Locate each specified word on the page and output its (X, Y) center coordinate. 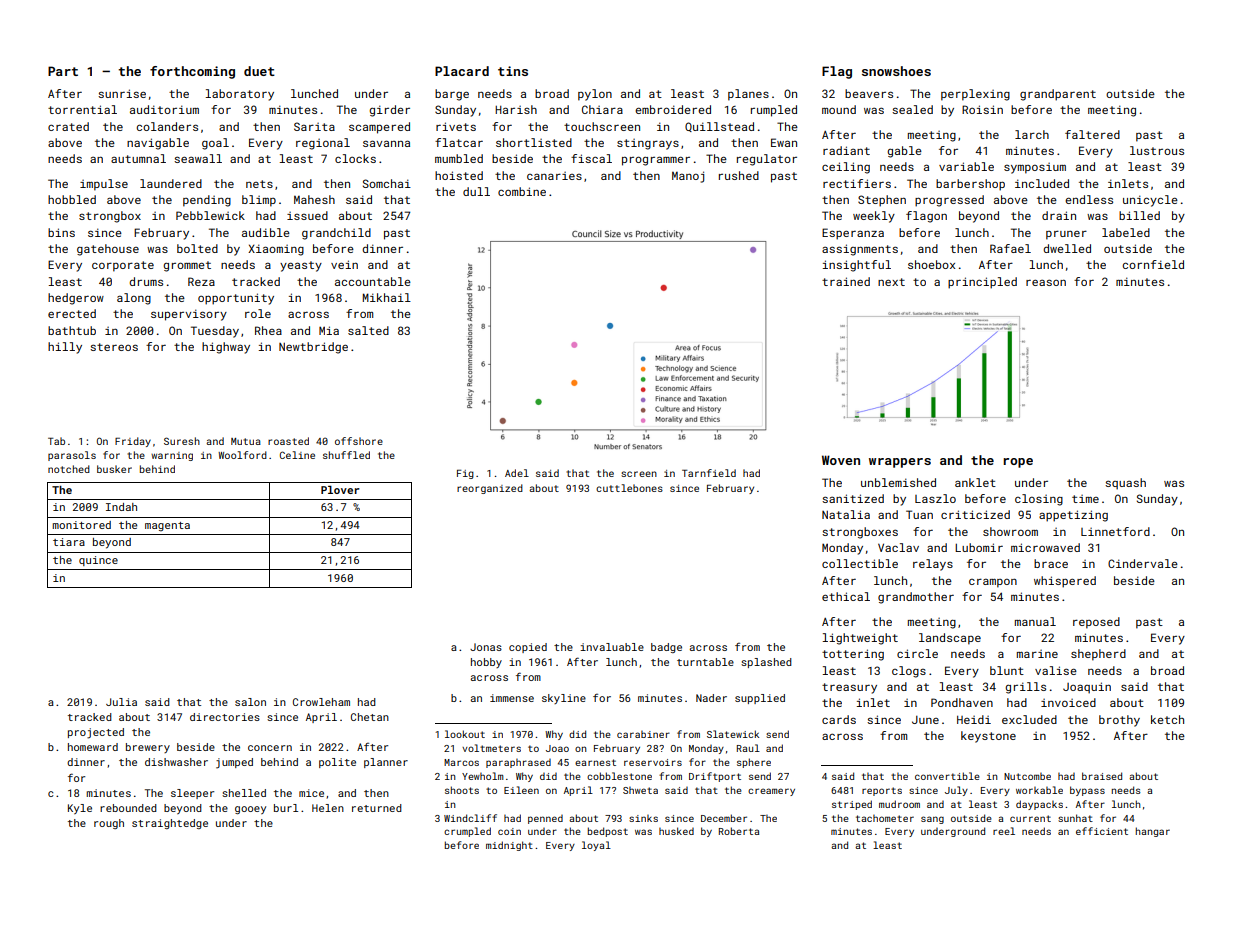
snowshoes (896, 71)
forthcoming (192, 72)
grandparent (1058, 95)
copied (528, 648)
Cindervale (1143, 563)
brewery (148, 748)
